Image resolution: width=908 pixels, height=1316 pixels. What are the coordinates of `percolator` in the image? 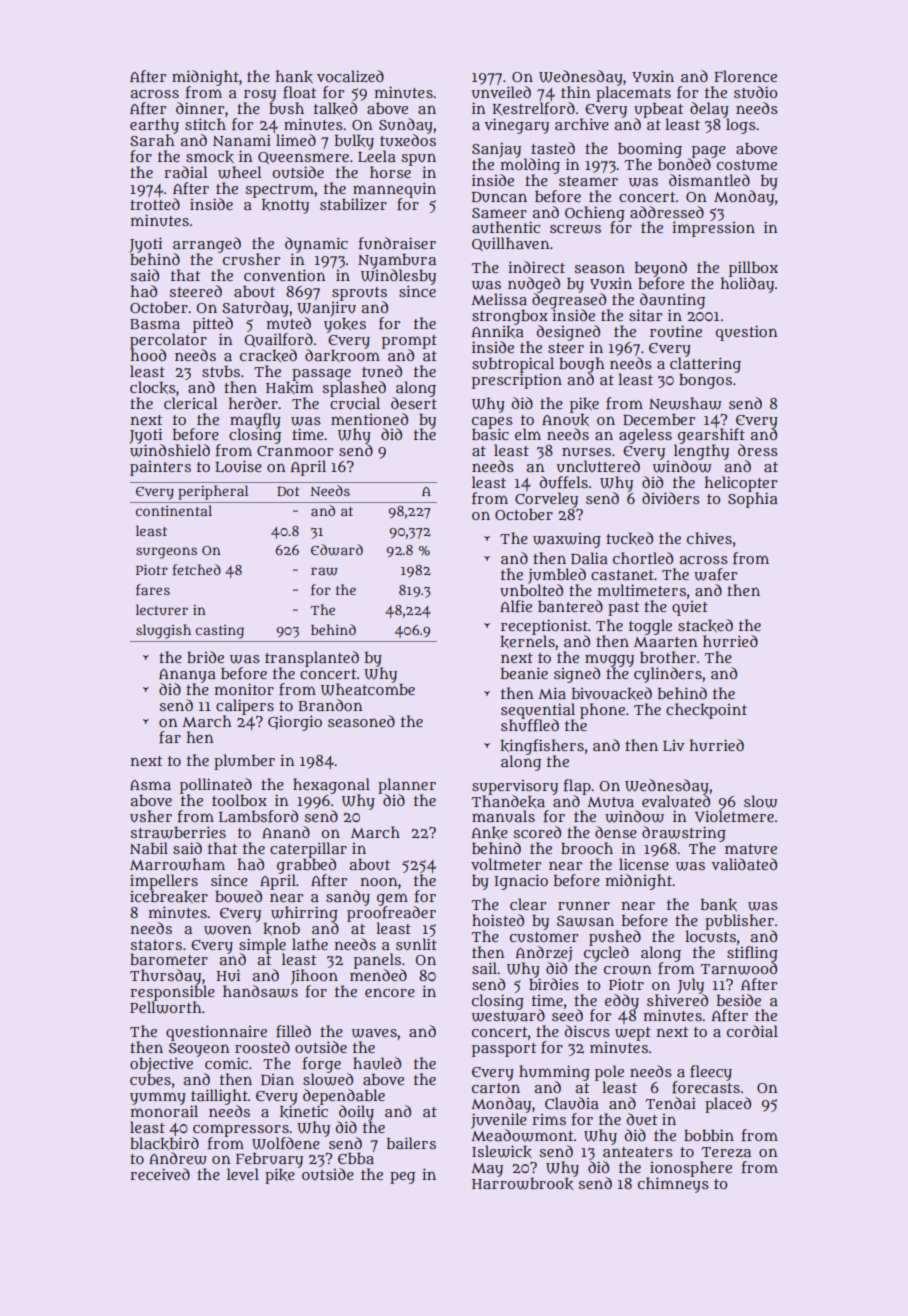 It's located at (168, 341).
